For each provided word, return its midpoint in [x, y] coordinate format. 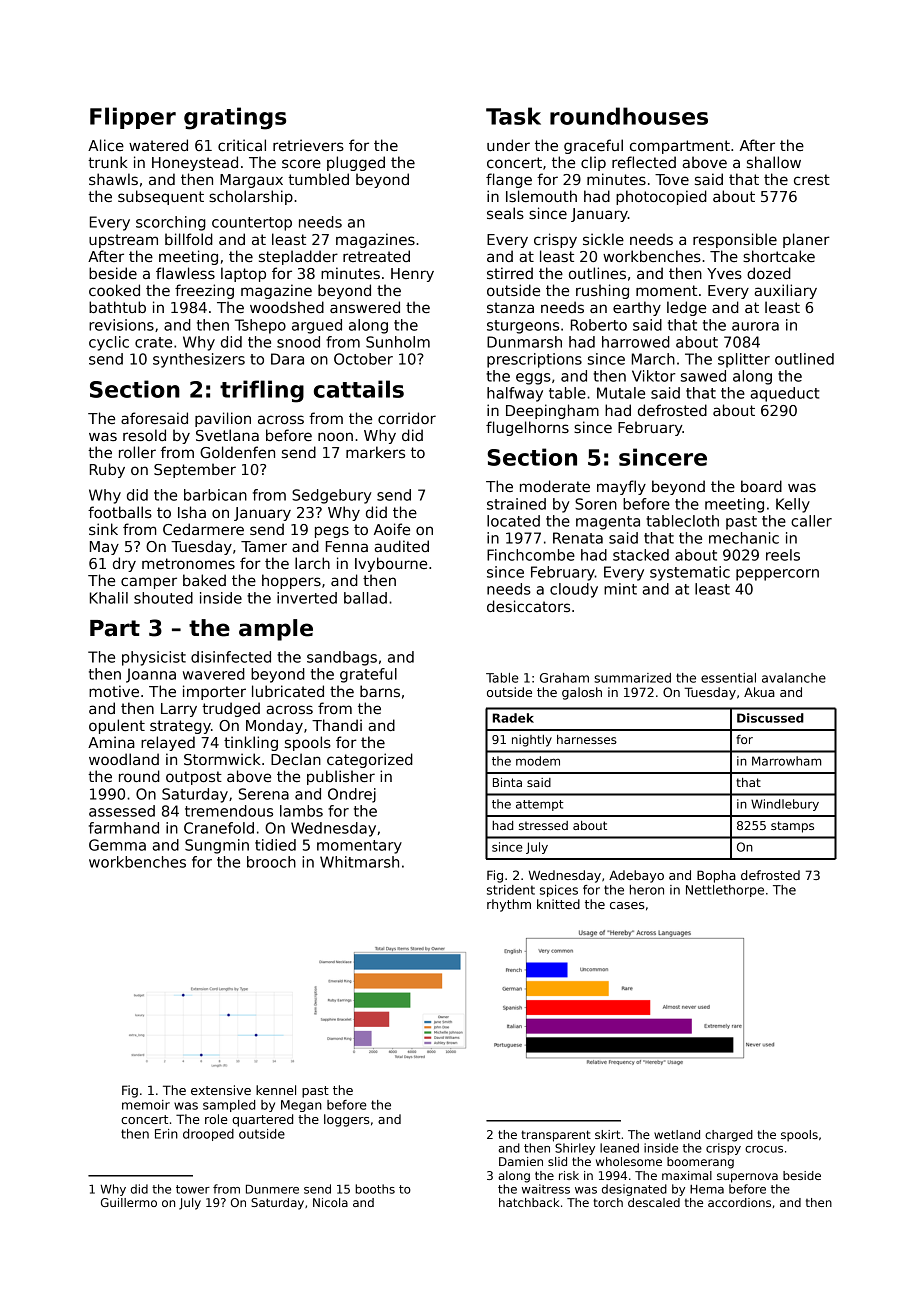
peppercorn [777, 575]
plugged [356, 163]
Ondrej [352, 795]
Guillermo [129, 1202]
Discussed [770, 718]
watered [158, 145]
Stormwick [222, 759]
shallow [774, 162]
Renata [578, 538]
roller [137, 452]
